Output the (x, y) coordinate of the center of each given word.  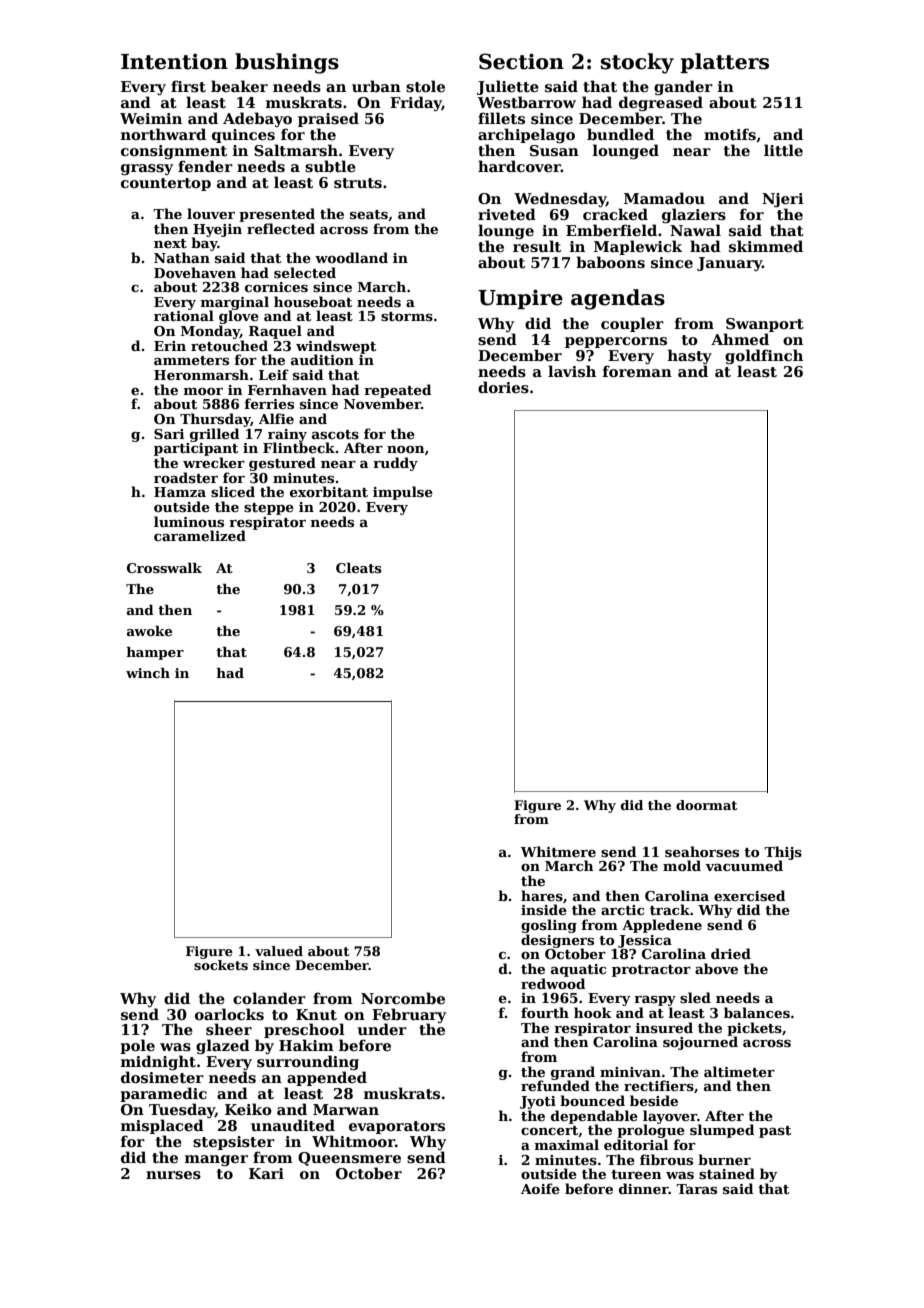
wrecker (214, 462)
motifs (730, 134)
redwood (553, 983)
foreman (637, 371)
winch (148, 673)
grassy (147, 169)
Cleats (359, 568)
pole (137, 1046)
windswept (336, 347)
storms (407, 316)
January (729, 264)
